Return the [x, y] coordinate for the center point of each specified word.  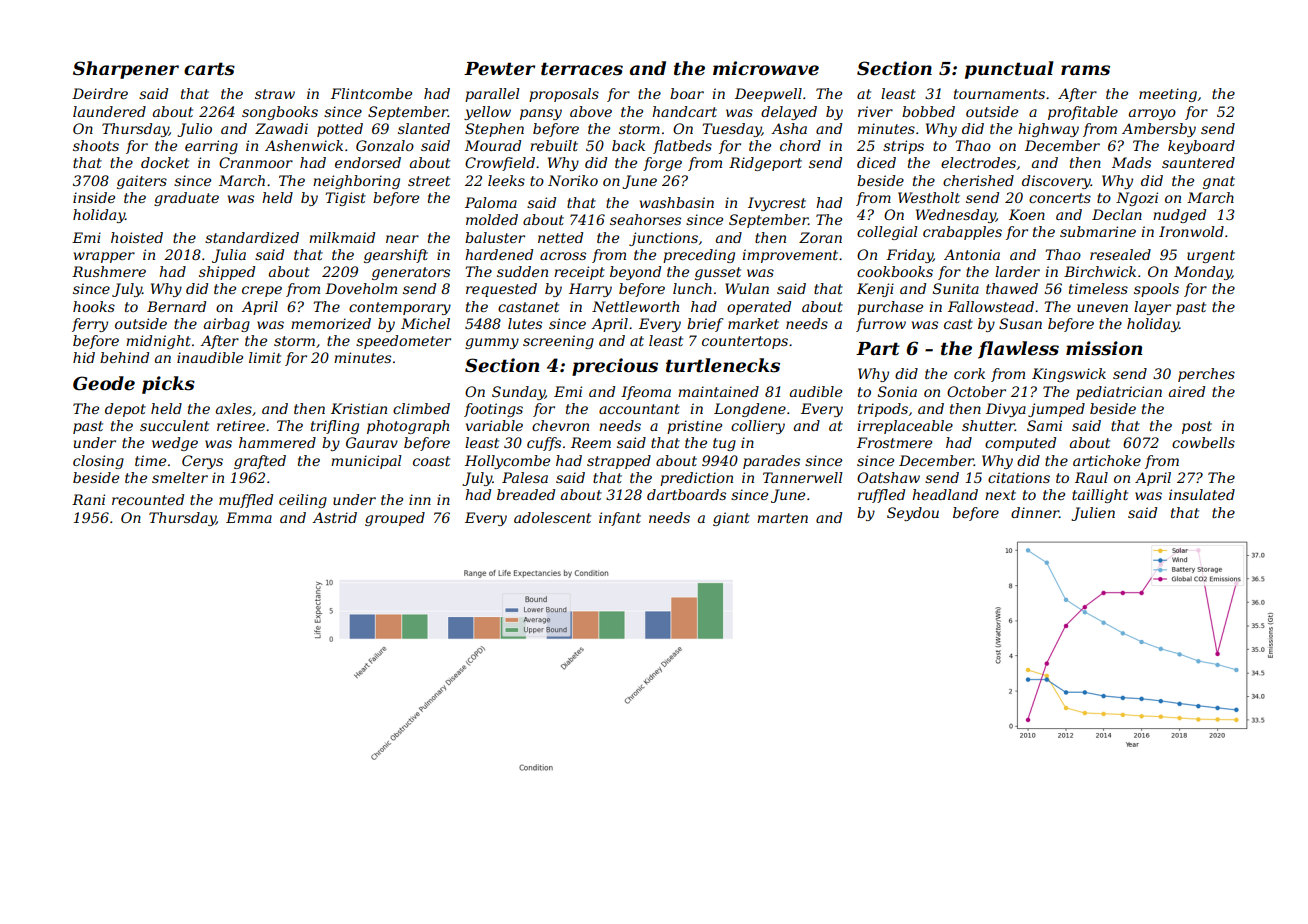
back [628, 145]
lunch [692, 288]
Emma [249, 517]
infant [620, 519]
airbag [227, 325]
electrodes [978, 162]
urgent [1211, 256]
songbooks [280, 113]
